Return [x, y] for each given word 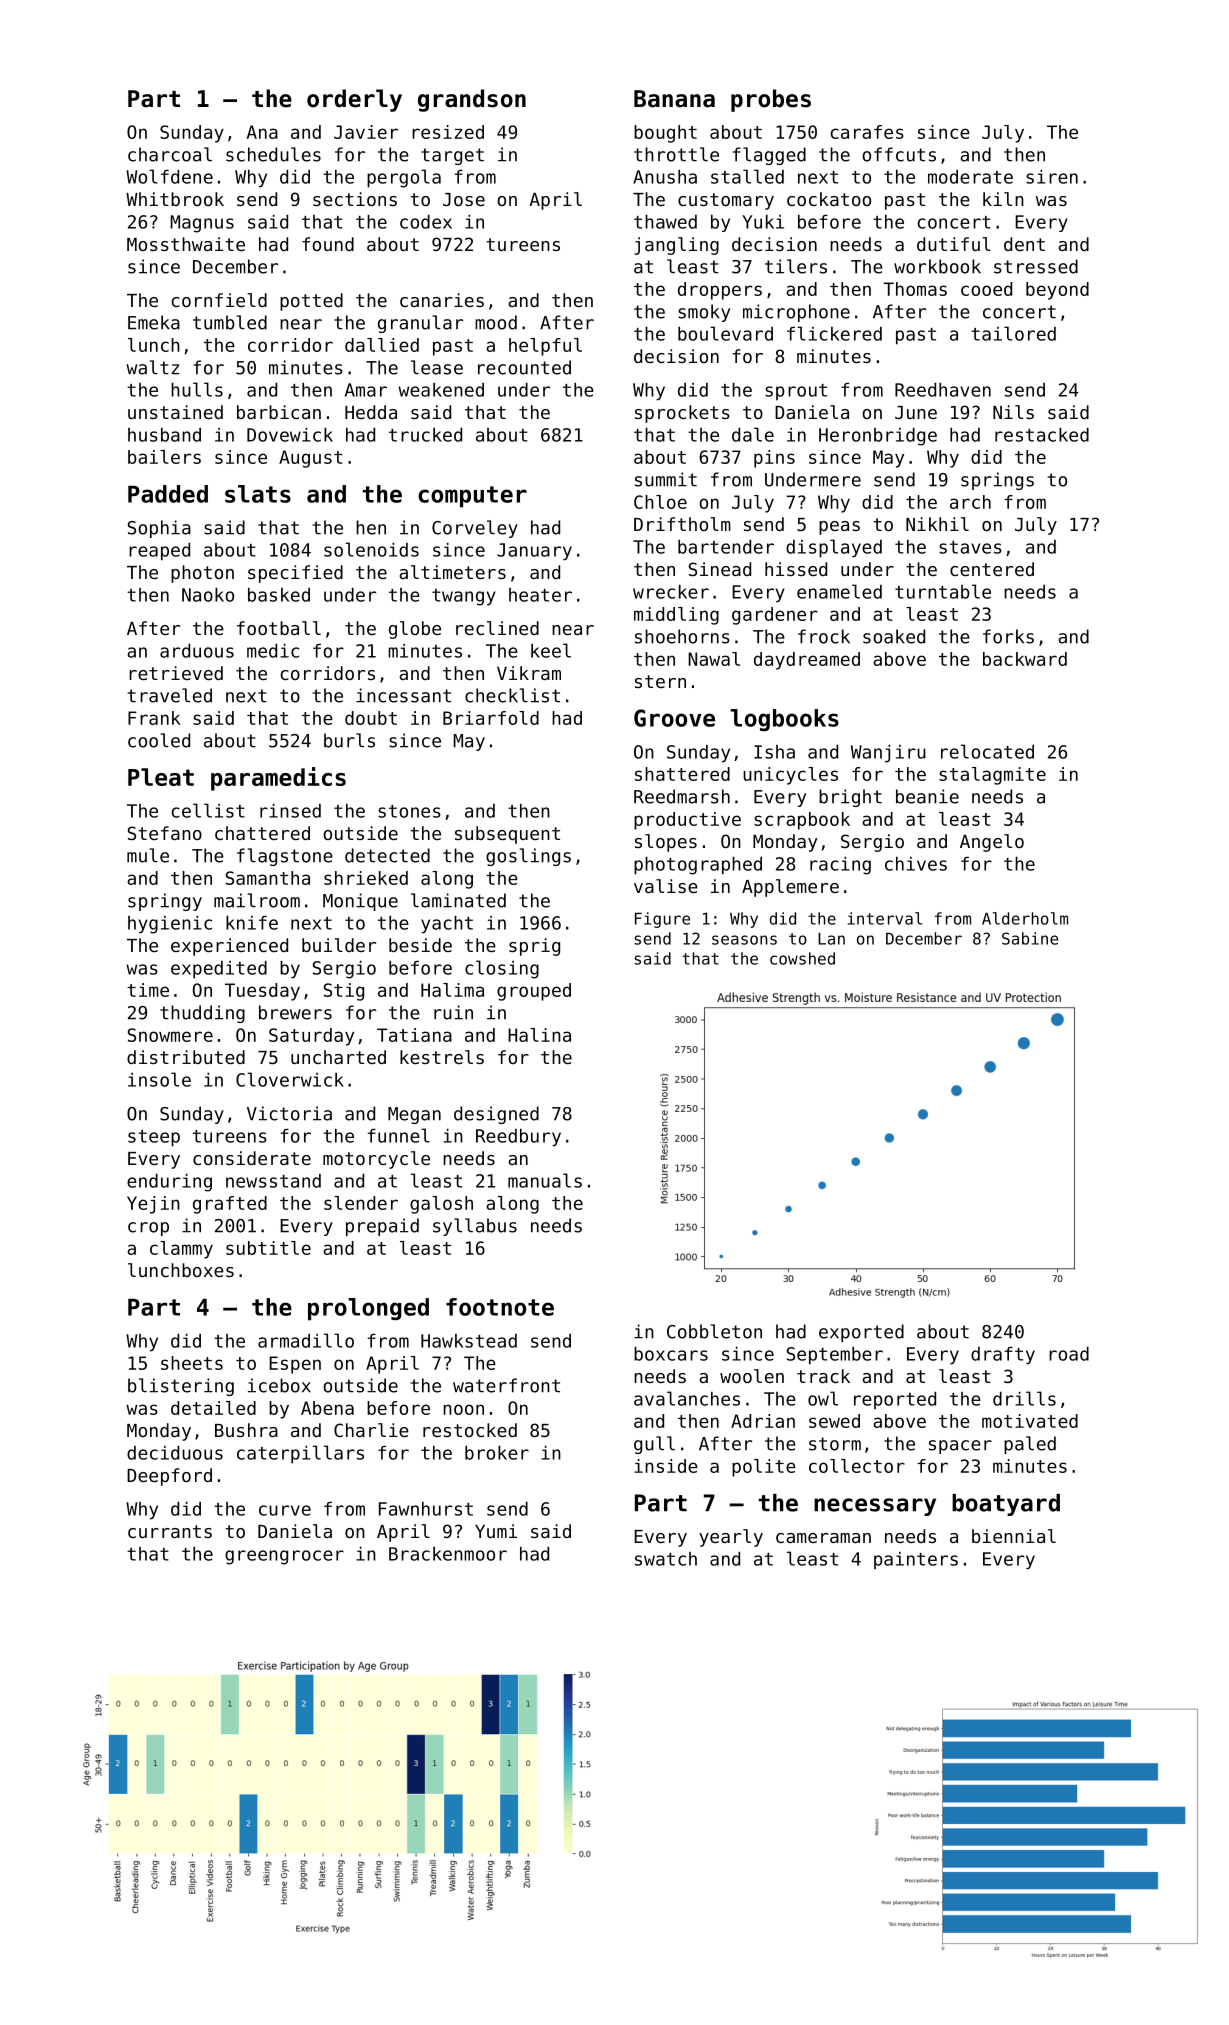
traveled [170, 695]
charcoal [170, 154]
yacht [447, 925]
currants [170, 1531]
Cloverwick [290, 1079]
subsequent [507, 835]
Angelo [992, 843]
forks [1008, 636]
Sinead [720, 569]
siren [1052, 177]
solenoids [371, 549]
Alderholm [1025, 918]
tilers [796, 266]
